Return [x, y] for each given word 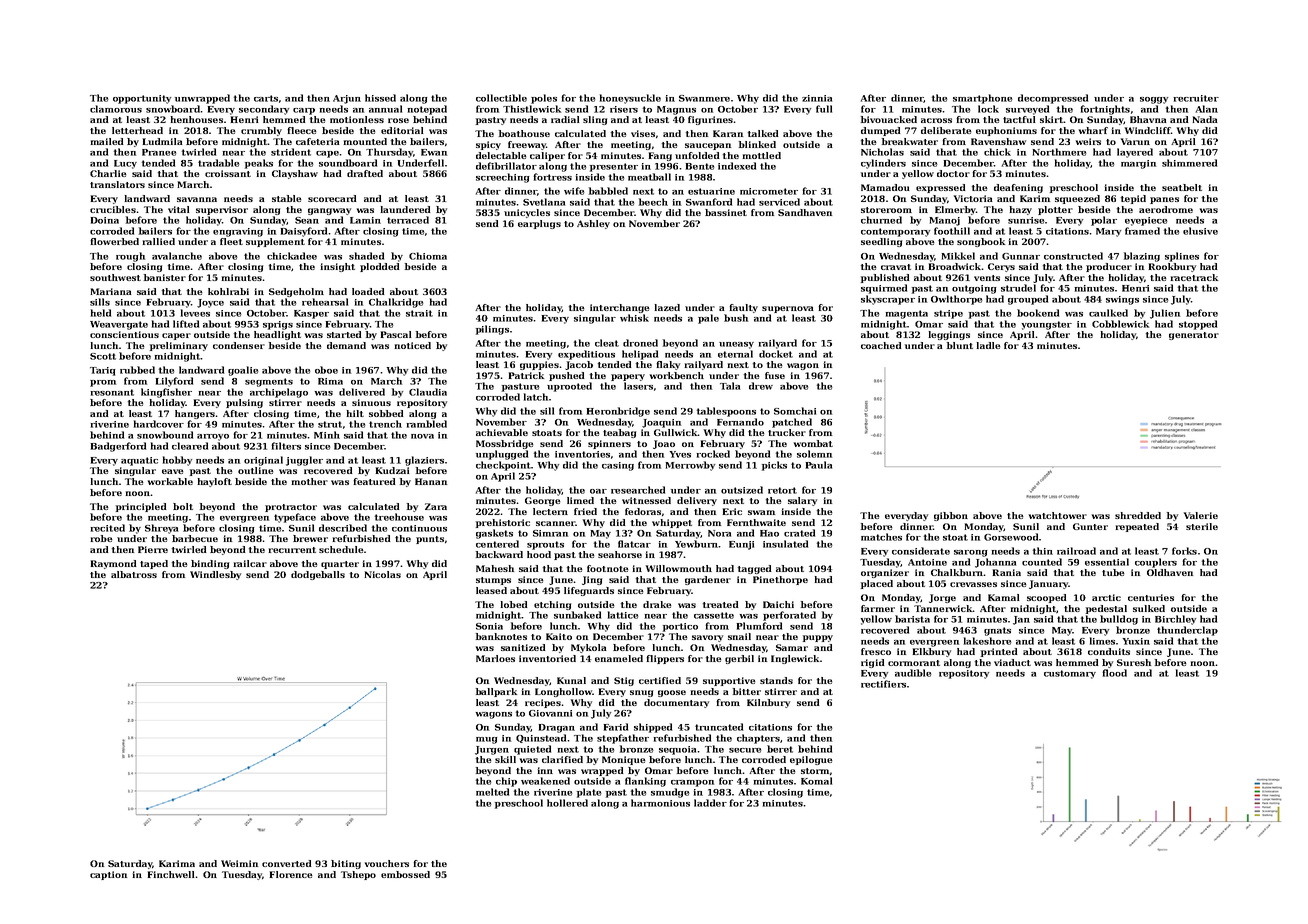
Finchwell [170, 874]
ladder [710, 803]
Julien [1165, 314]
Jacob [579, 365]
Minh [327, 435]
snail [739, 636]
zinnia [817, 98]
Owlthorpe [956, 300]
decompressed [1053, 99]
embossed [405, 874]
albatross [134, 574]
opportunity [142, 99]
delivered [362, 392]
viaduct [1012, 662]
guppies [539, 365]
